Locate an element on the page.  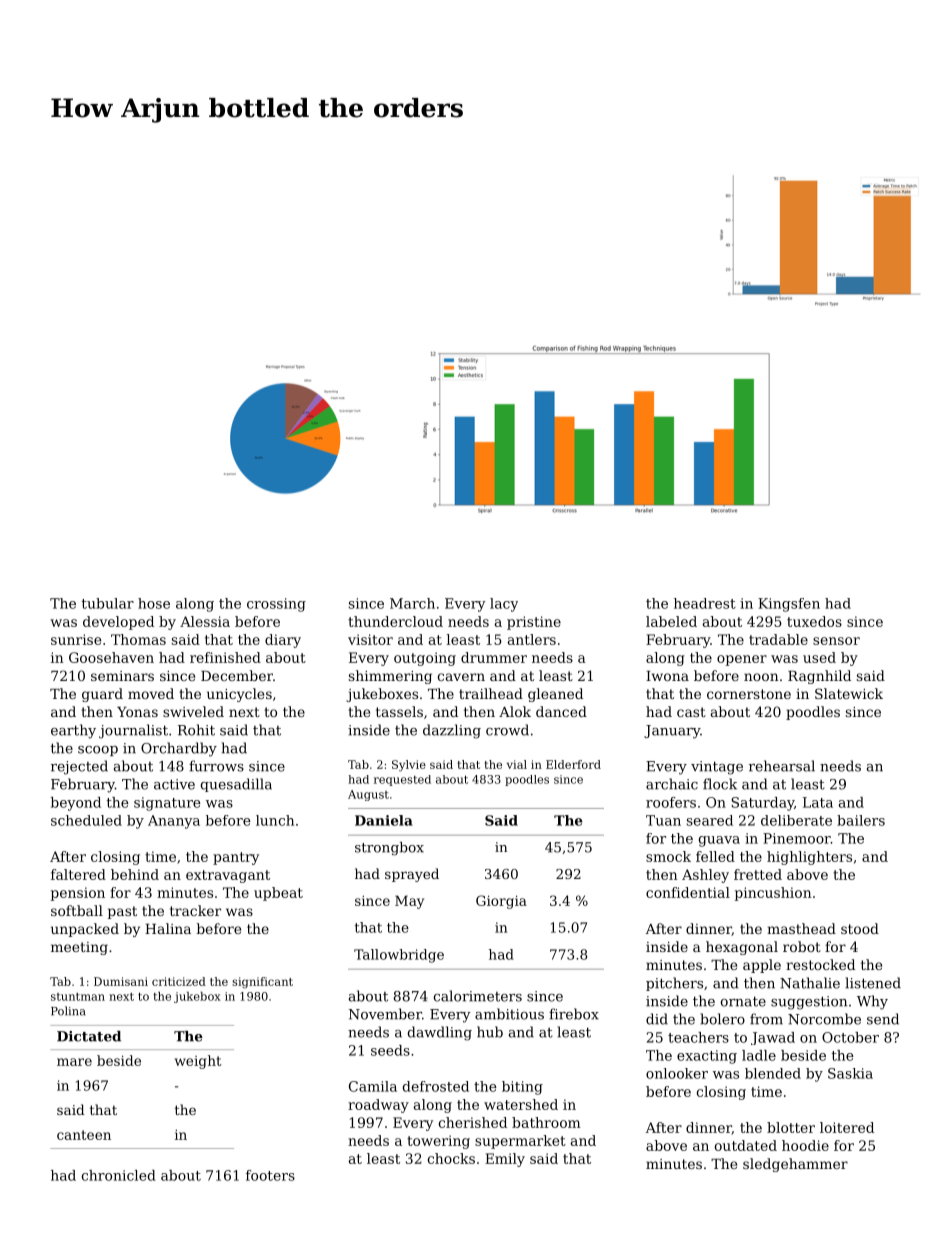
guava is located at coordinates (719, 841).
